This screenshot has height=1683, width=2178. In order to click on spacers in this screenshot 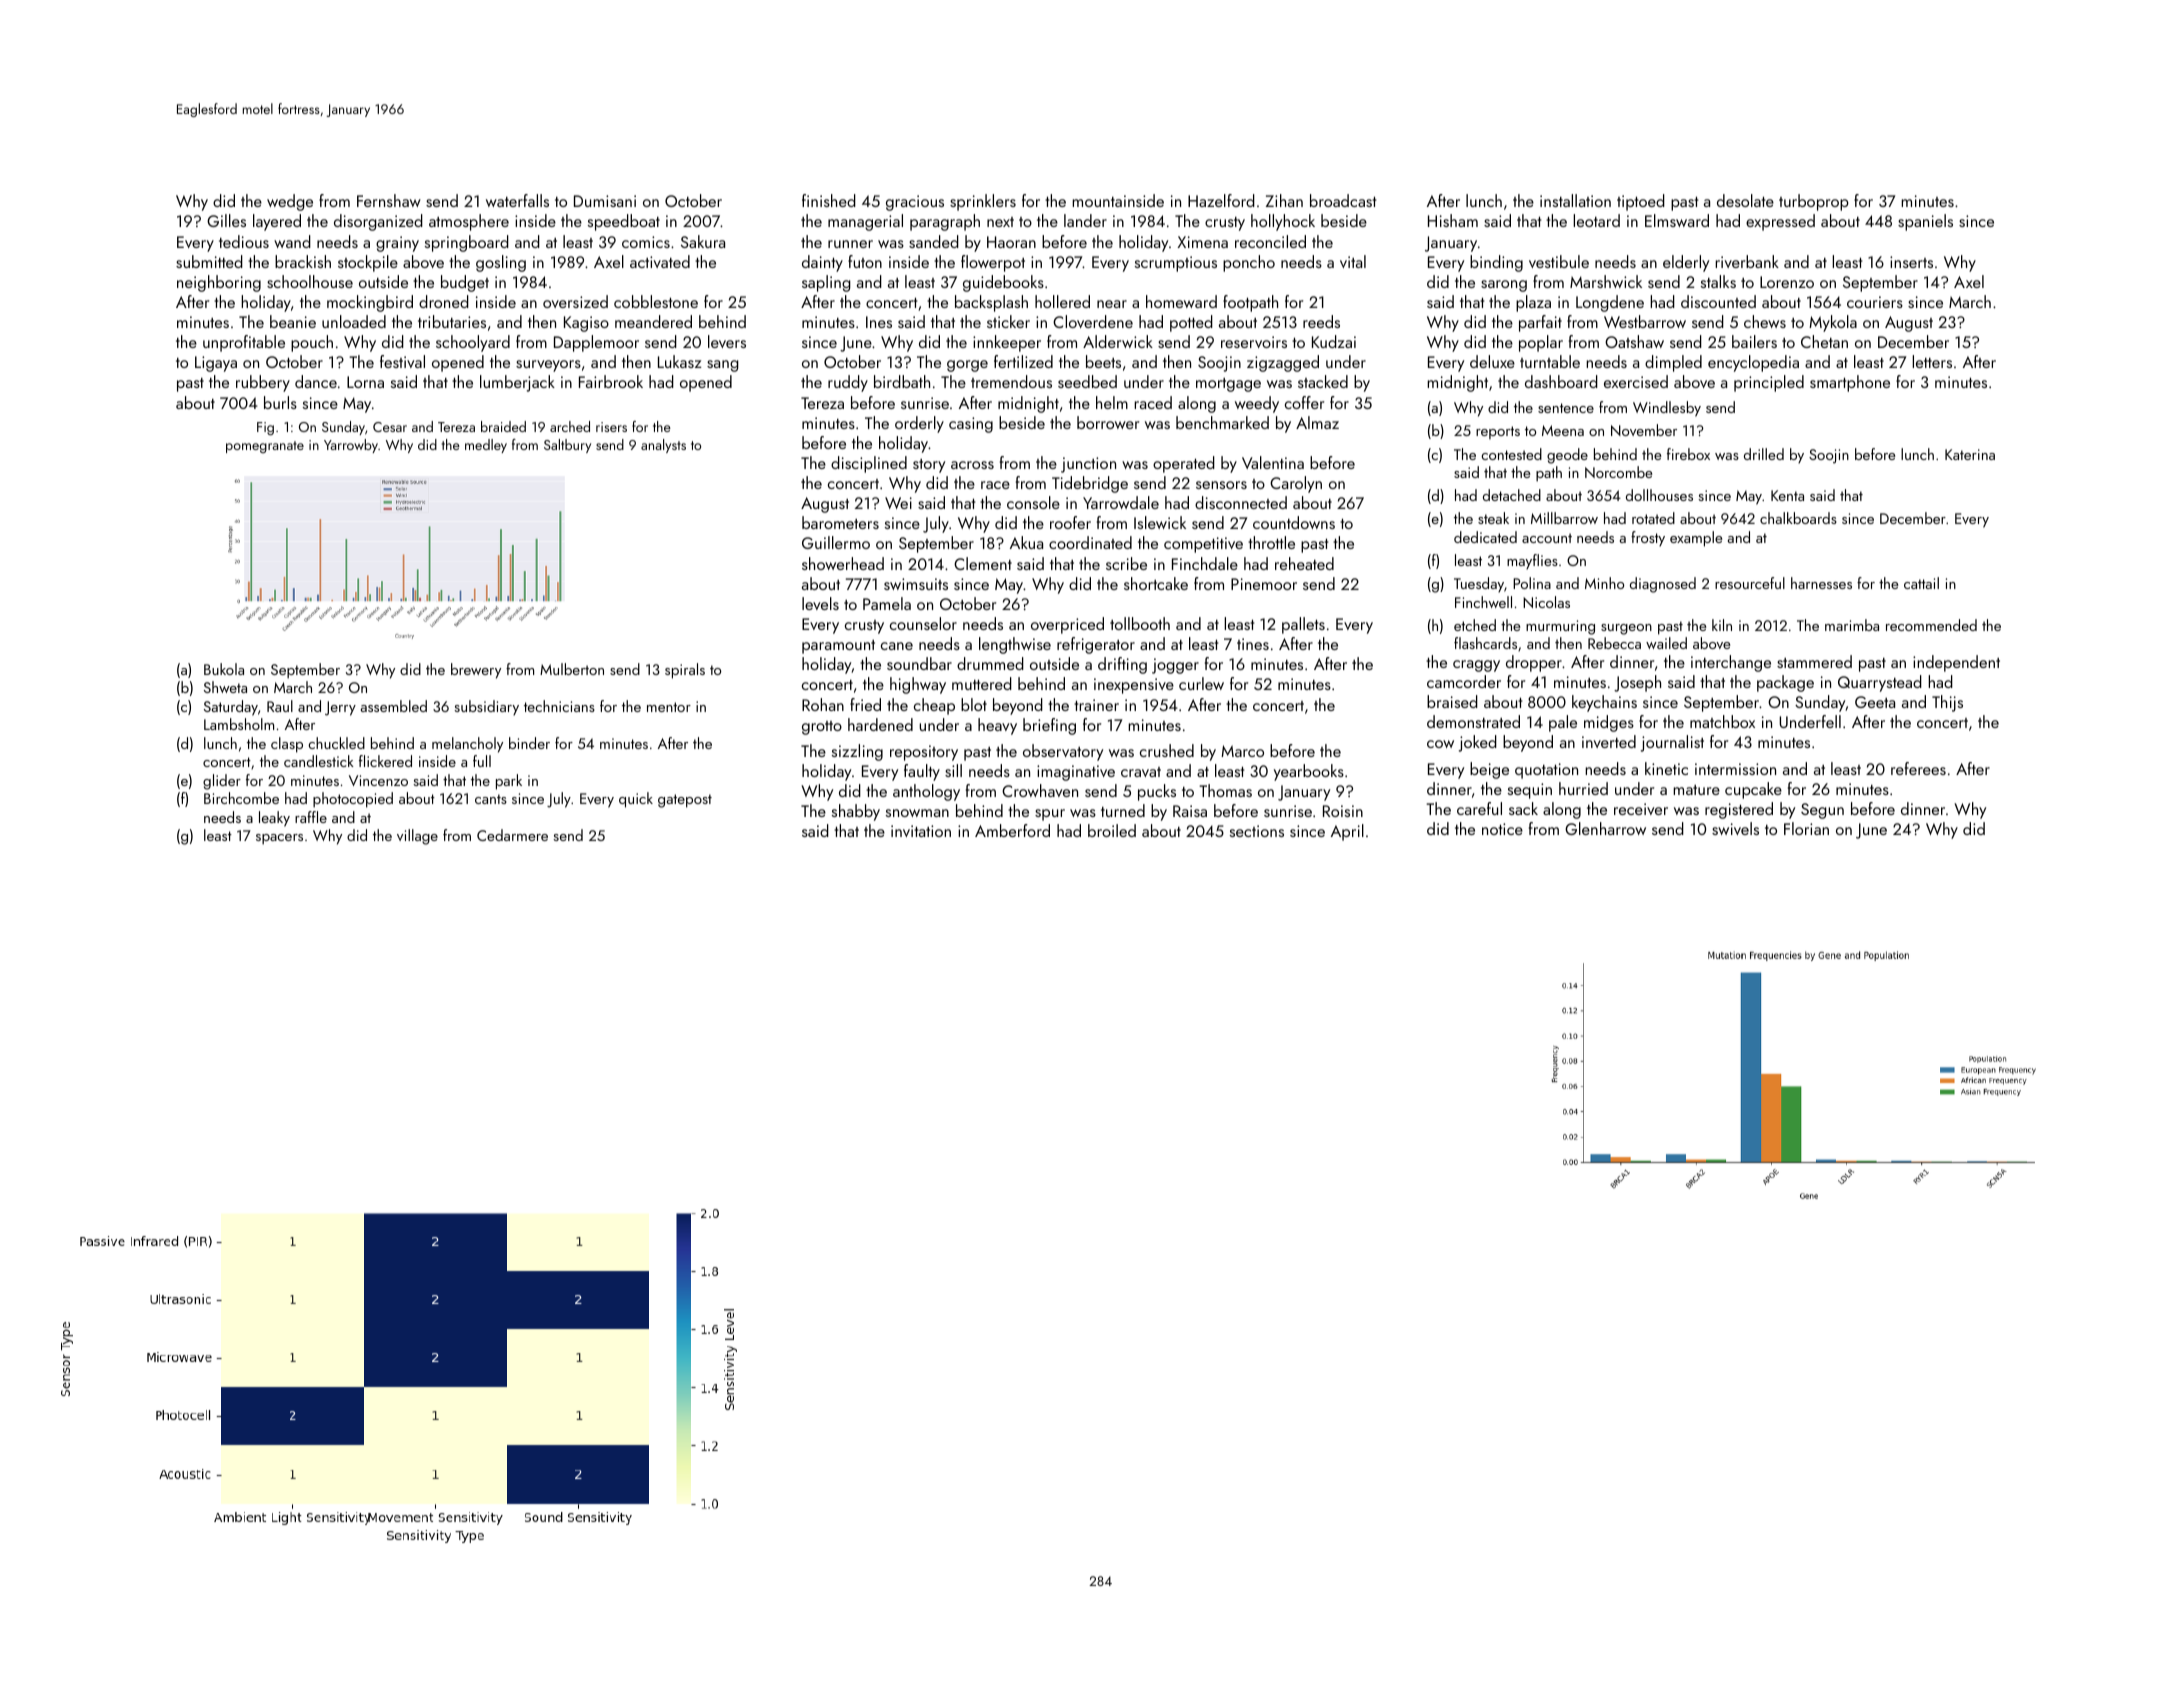, I will do `click(279, 839)`.
